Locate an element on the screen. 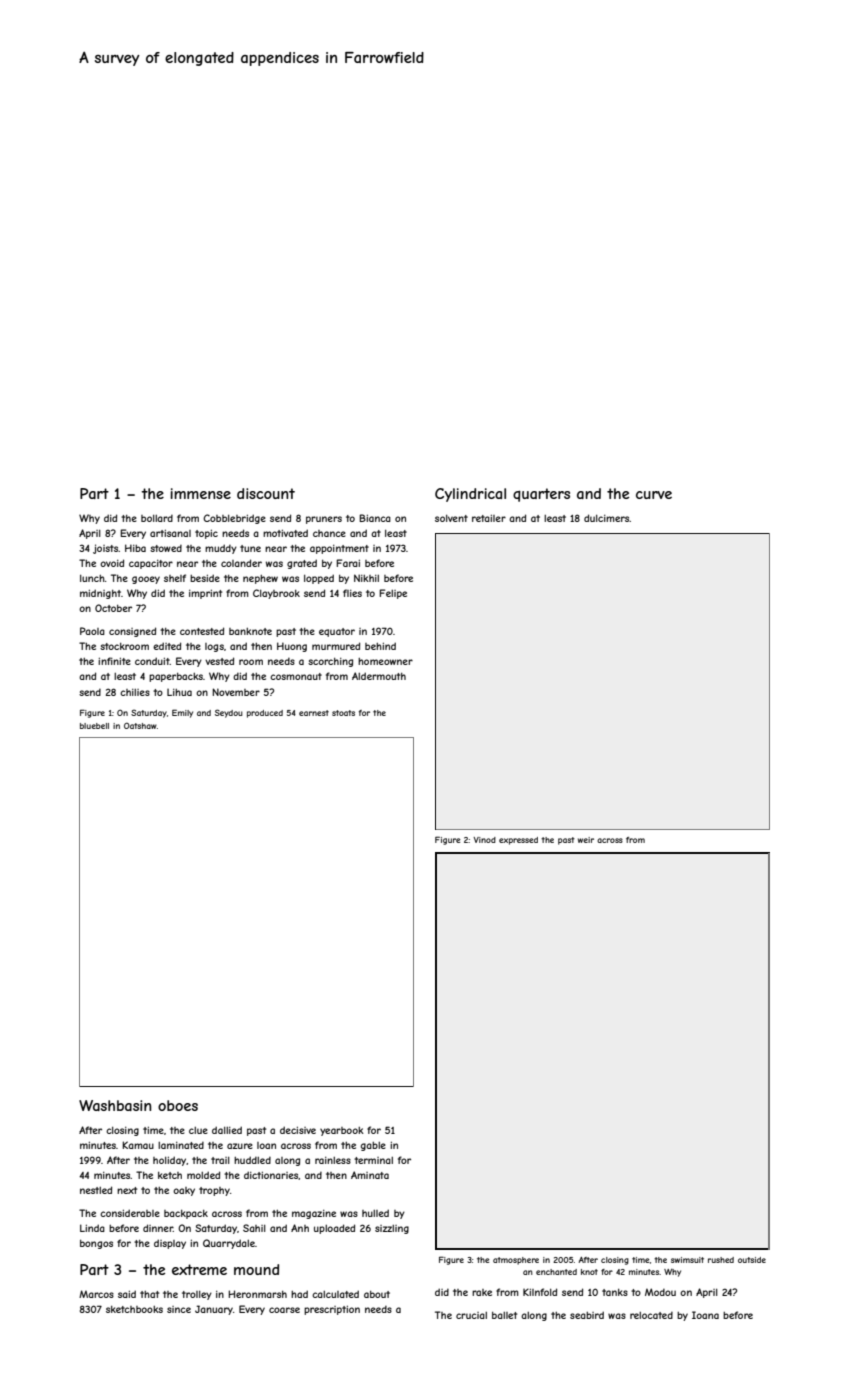 Image resolution: width=849 pixels, height=1400 pixels. Marcos is located at coordinates (96, 1294).
